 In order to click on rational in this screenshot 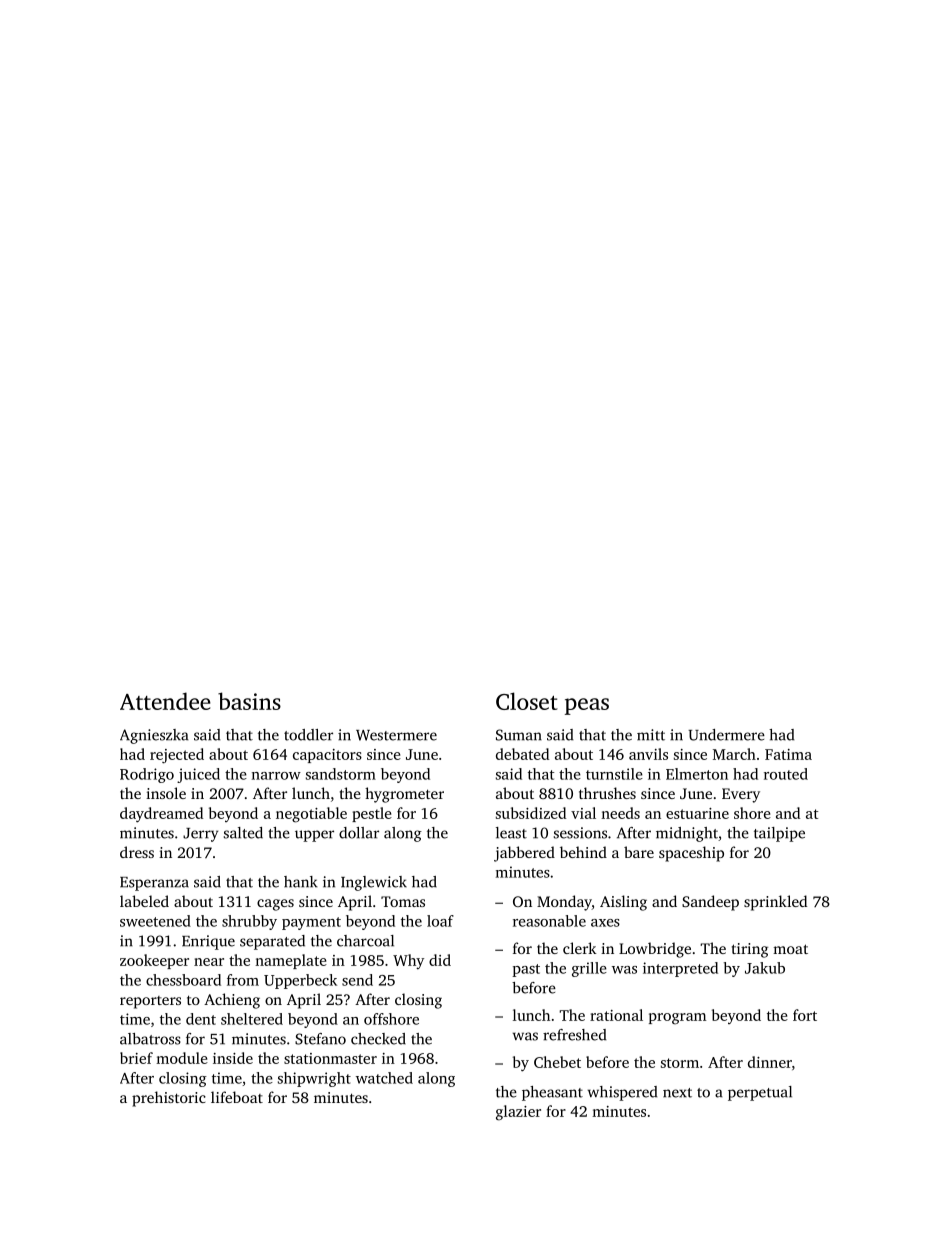, I will do `click(616, 1015)`.
